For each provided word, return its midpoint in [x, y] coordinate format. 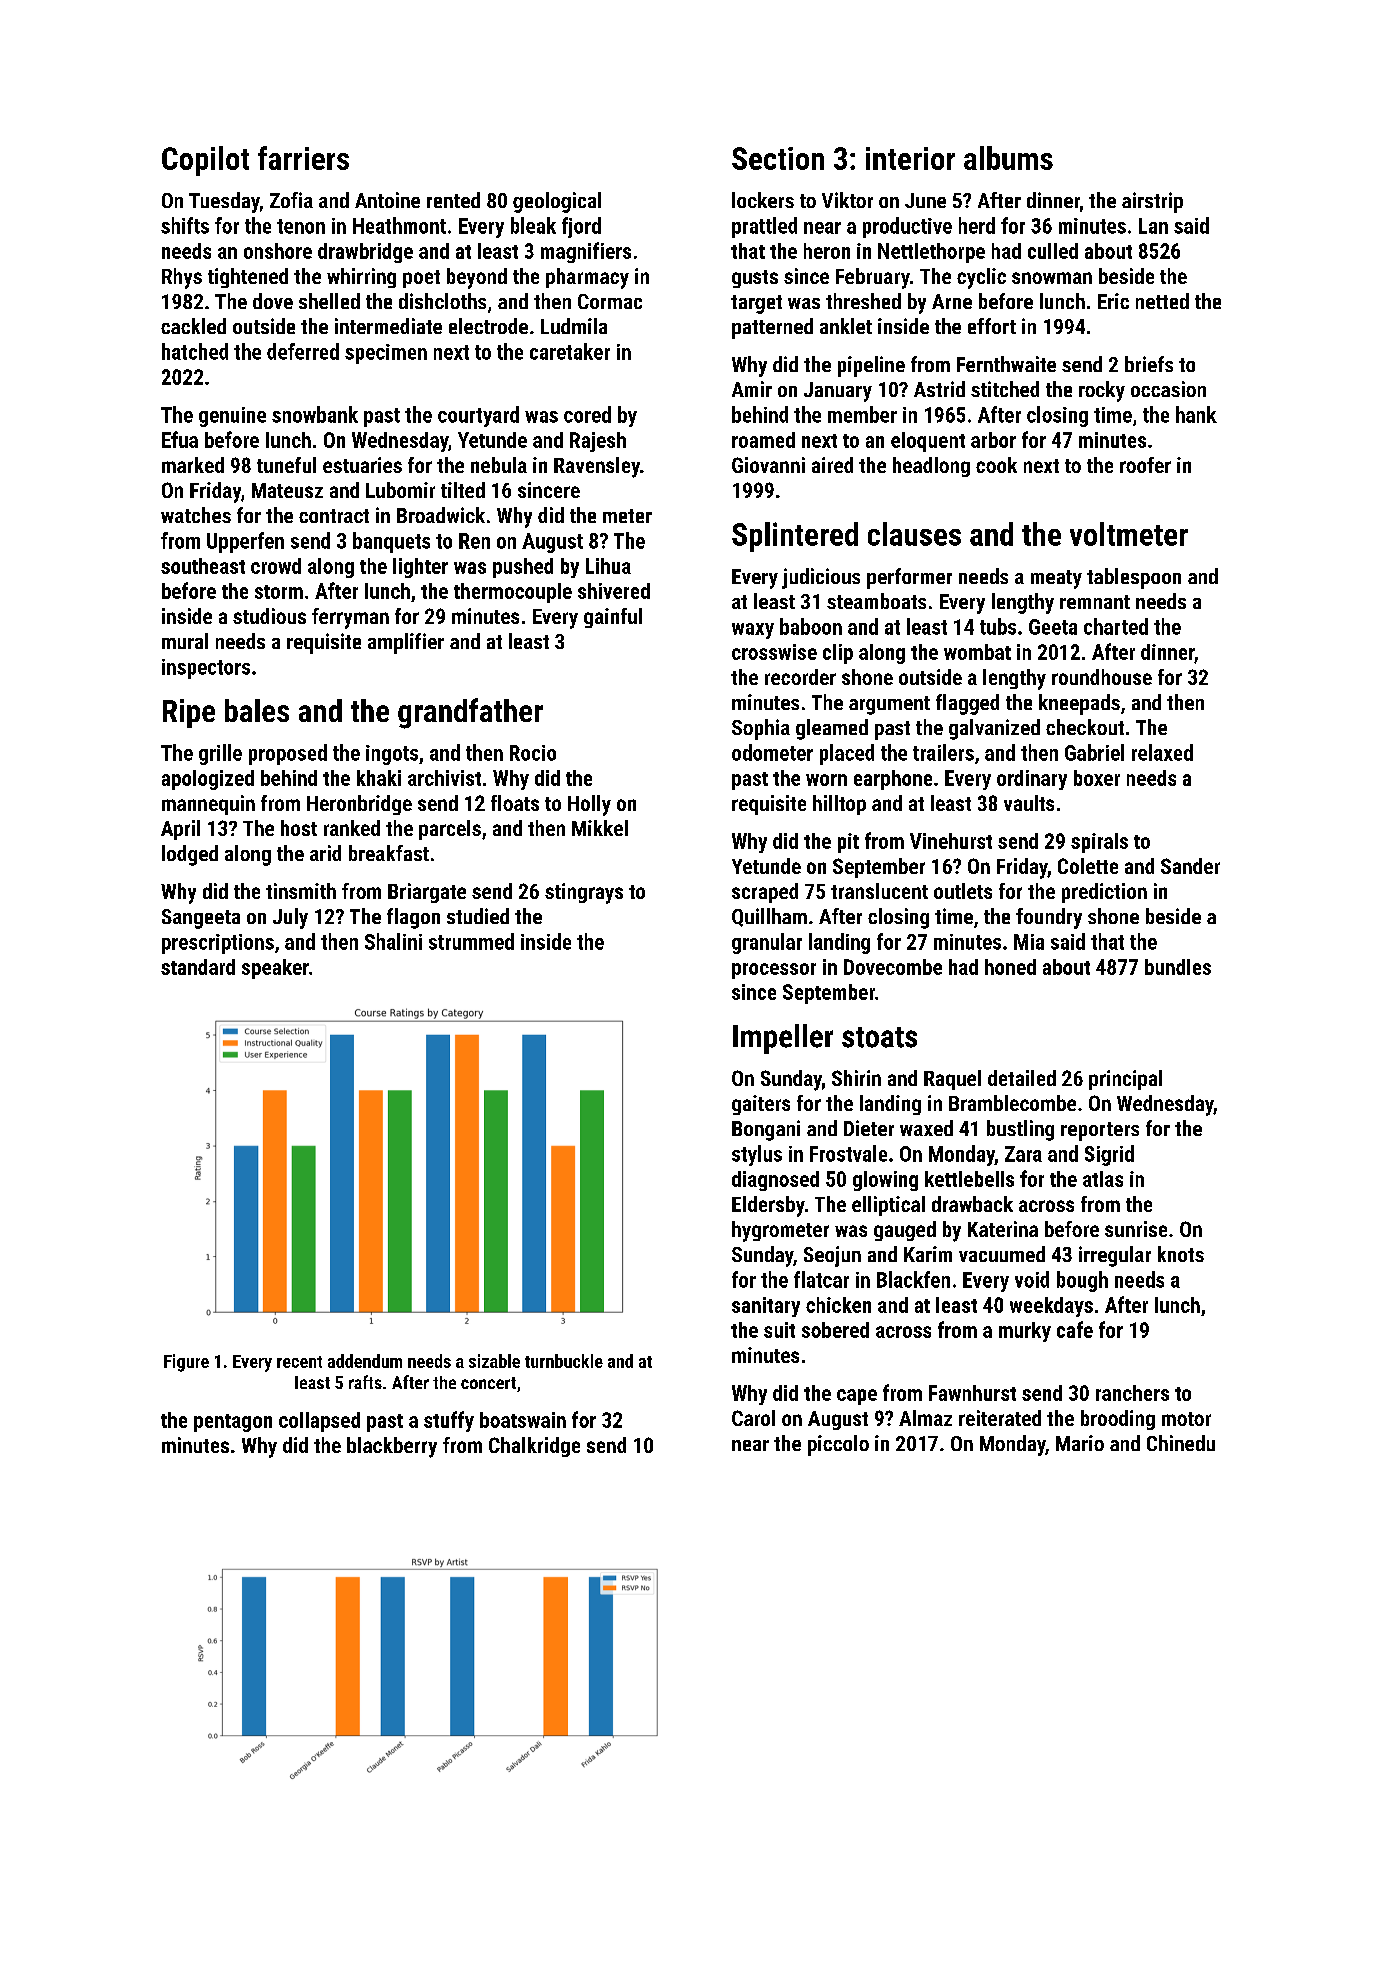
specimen [386, 354]
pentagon [233, 1423]
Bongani [766, 1130]
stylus [757, 1155]
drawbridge [365, 253]
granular [767, 943]
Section [778, 158]
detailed [1022, 1078]
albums [1008, 158]
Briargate [427, 893]
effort [992, 326]
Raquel [952, 1080]
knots [1181, 1254]
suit [779, 1330]
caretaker [570, 351]
